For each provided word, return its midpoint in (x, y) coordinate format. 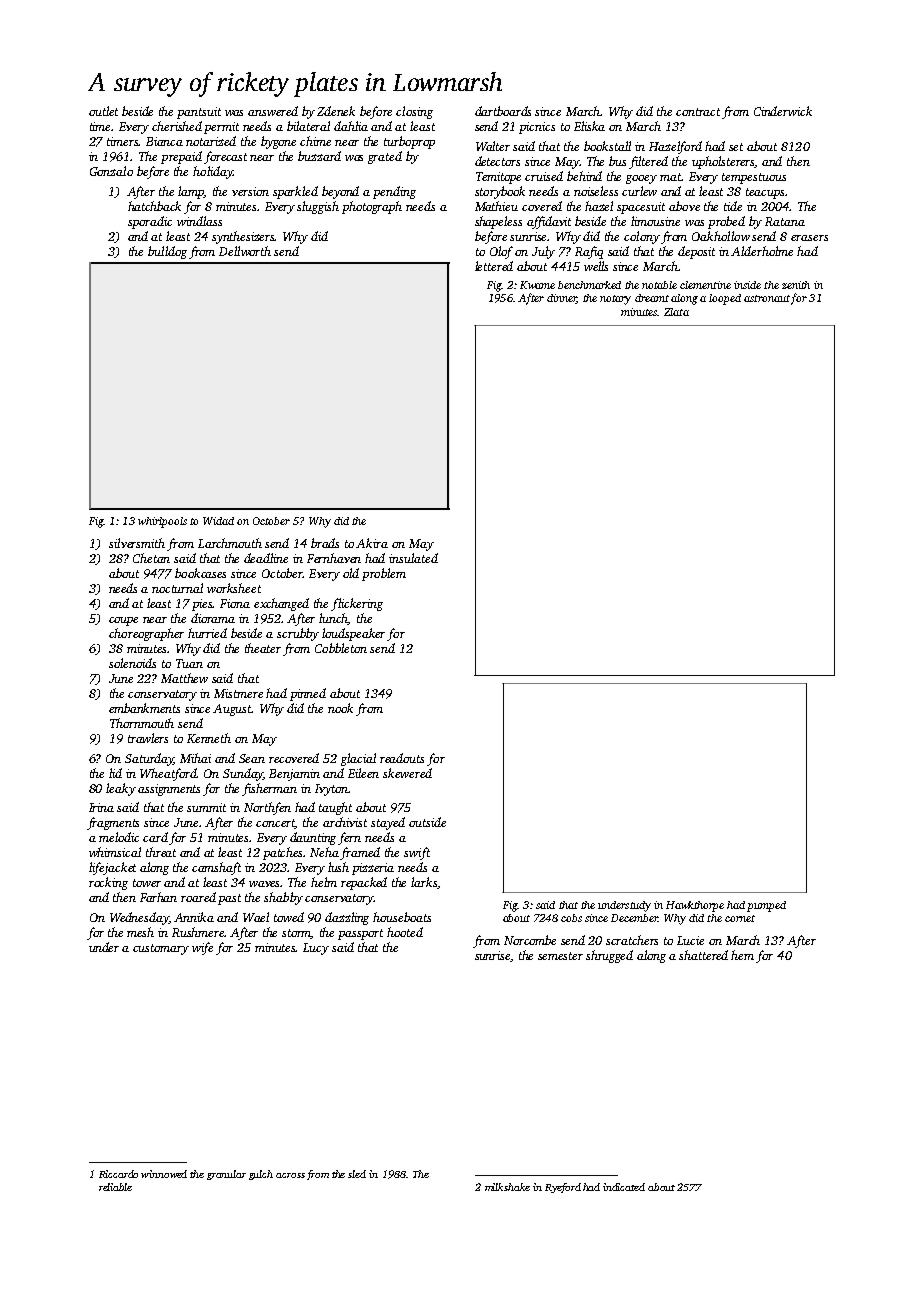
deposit (696, 252)
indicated (624, 1187)
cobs (571, 918)
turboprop (409, 142)
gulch (261, 1175)
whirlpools (162, 522)
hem (742, 955)
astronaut (767, 298)
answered (273, 111)
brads (325, 543)
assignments (169, 790)
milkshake (507, 1187)
